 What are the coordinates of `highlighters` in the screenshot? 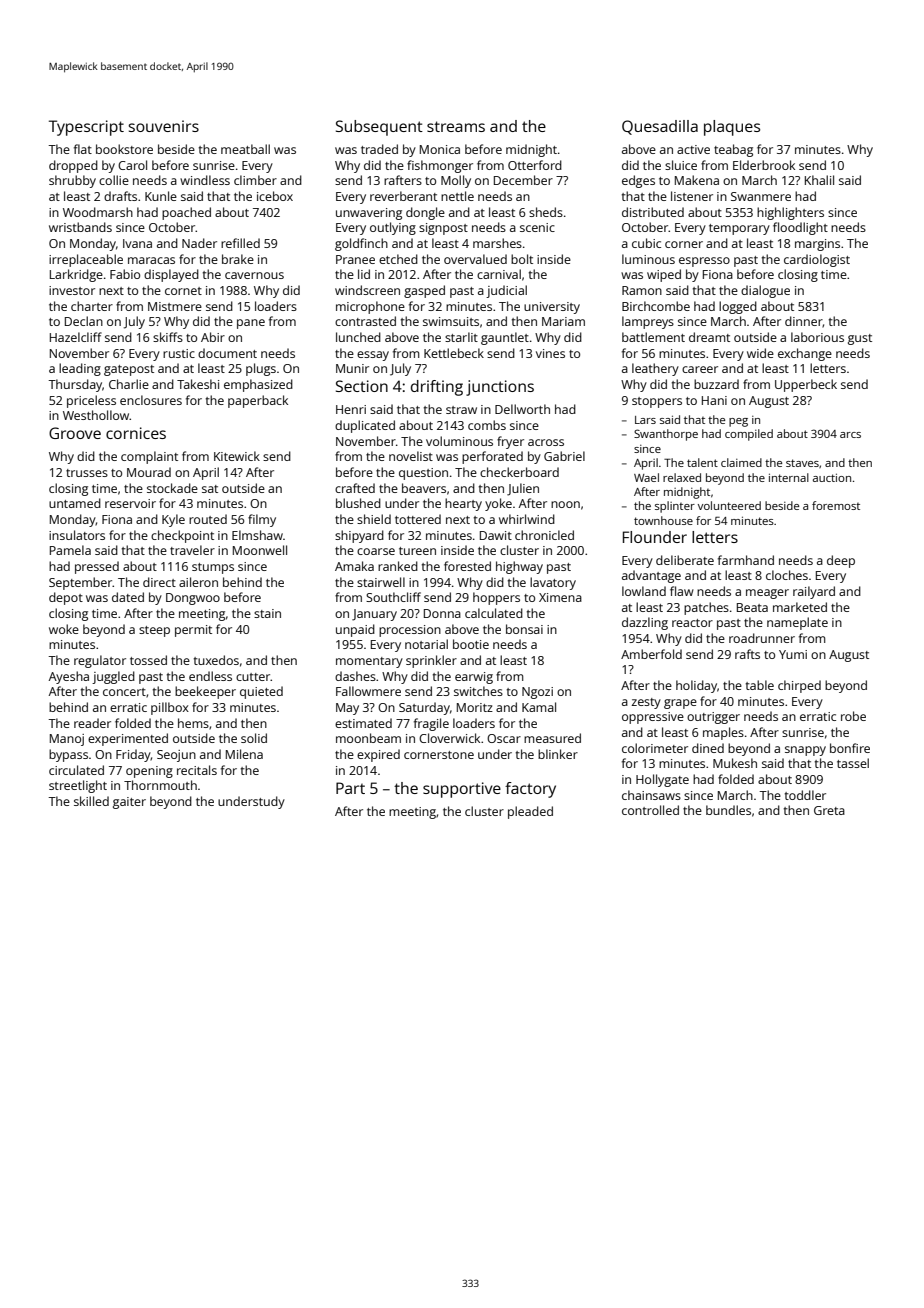 It's located at (790, 213).
